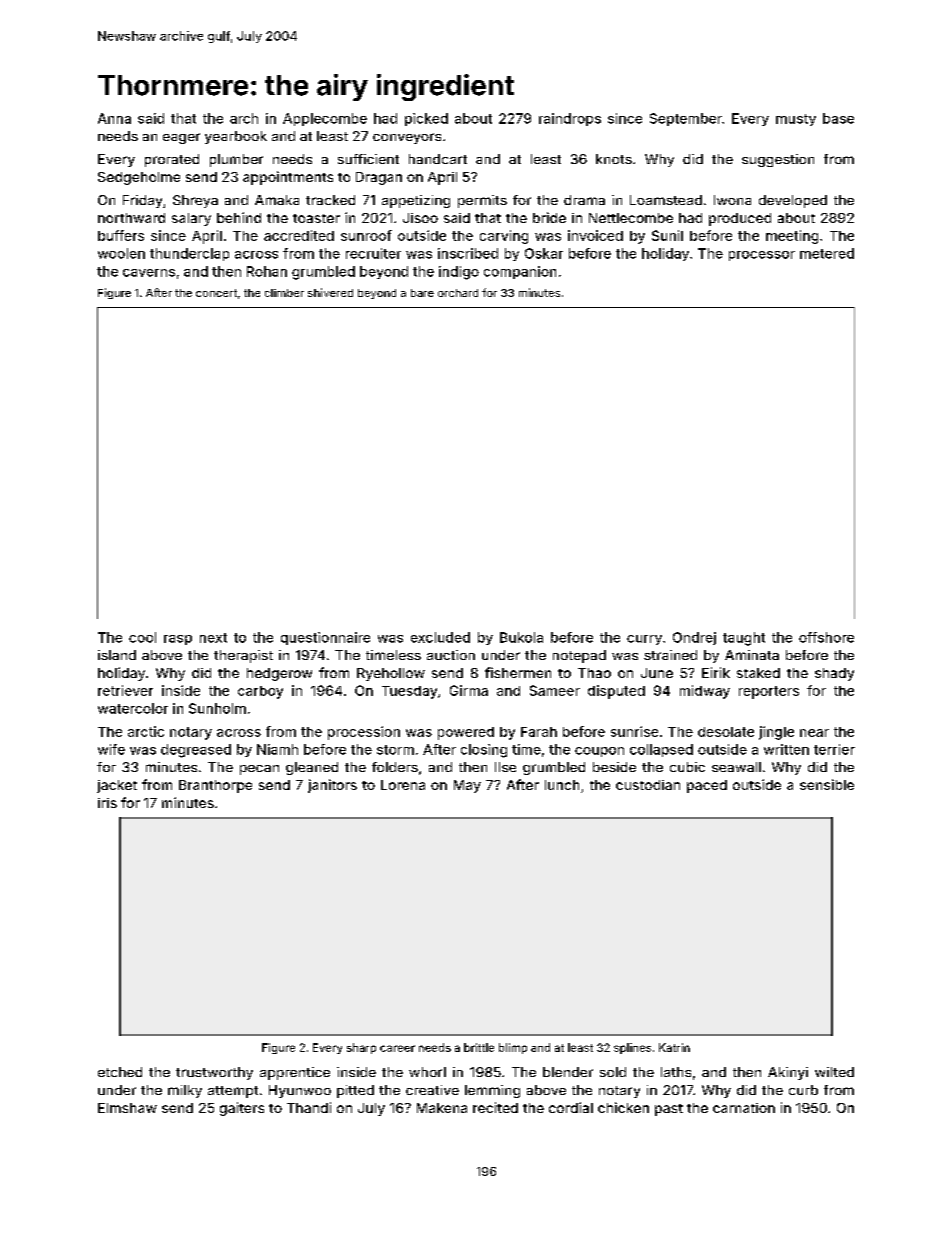 The width and height of the image is (952, 1233). What do you see at coordinates (422, 293) in the image?
I see `bare` at bounding box center [422, 293].
